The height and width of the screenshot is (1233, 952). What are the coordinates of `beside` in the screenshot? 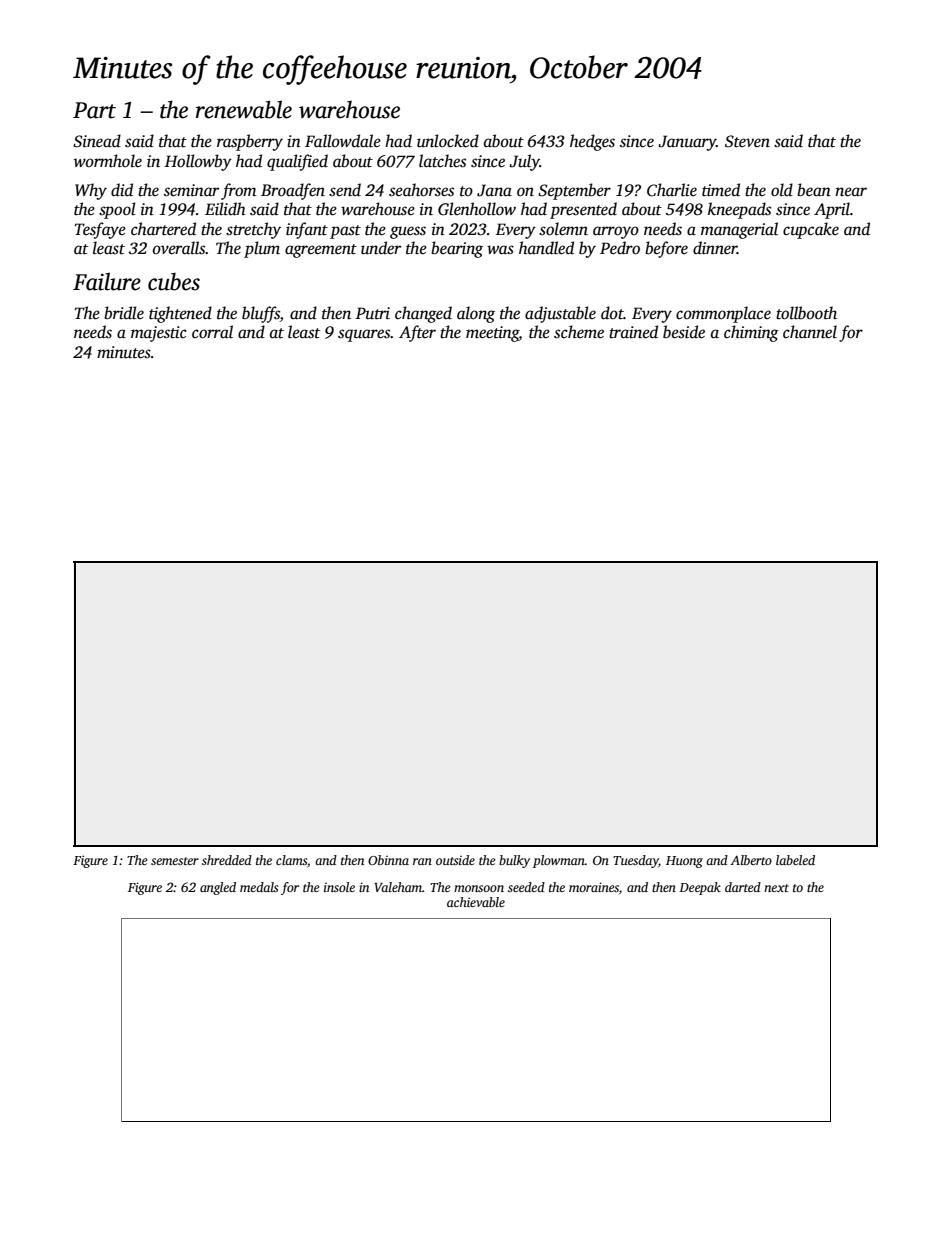 It's located at (684, 332).
